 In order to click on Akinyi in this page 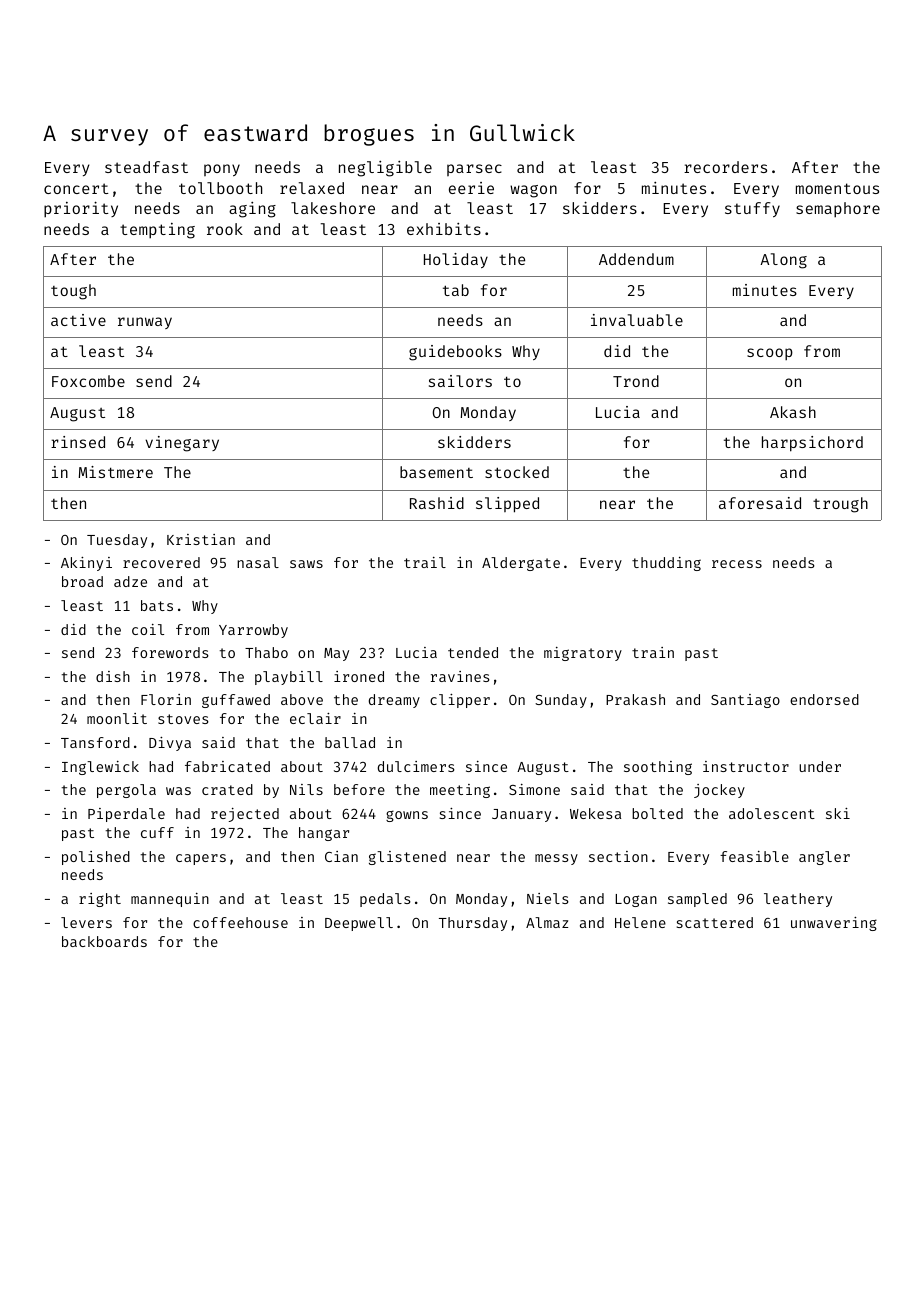, I will do `click(86, 564)`.
